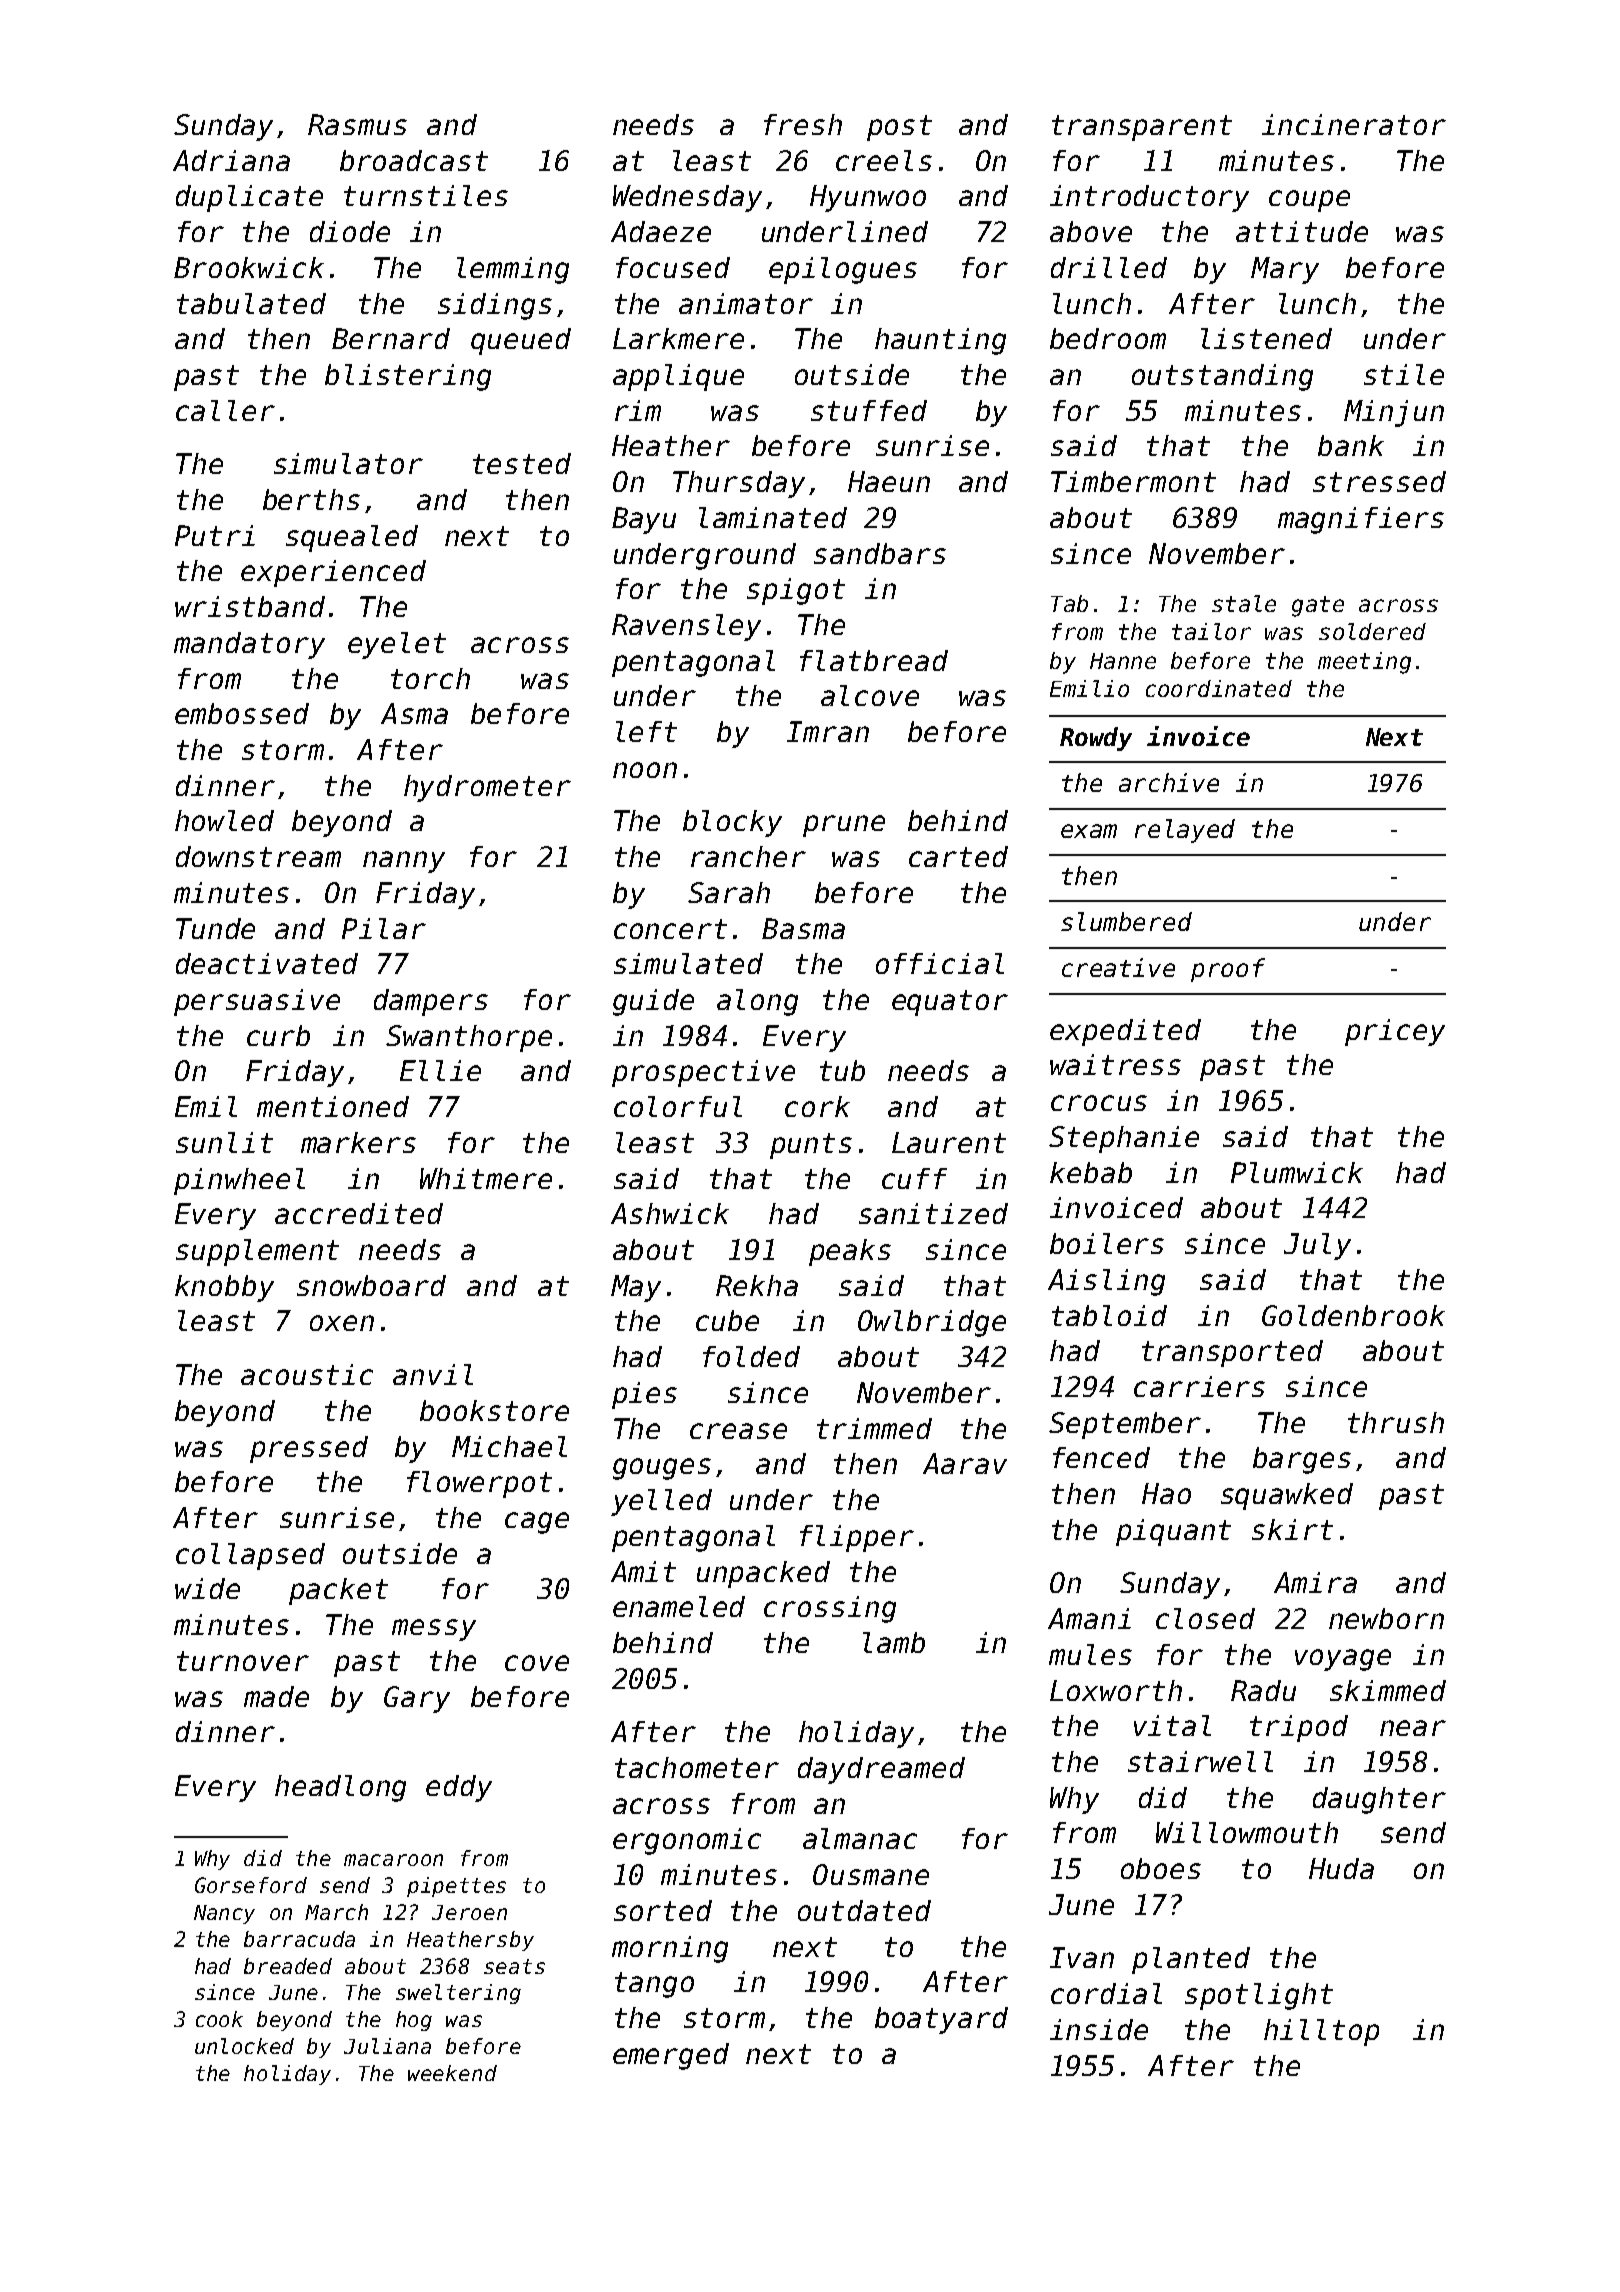  I want to click on Timbermont, so click(1133, 481).
